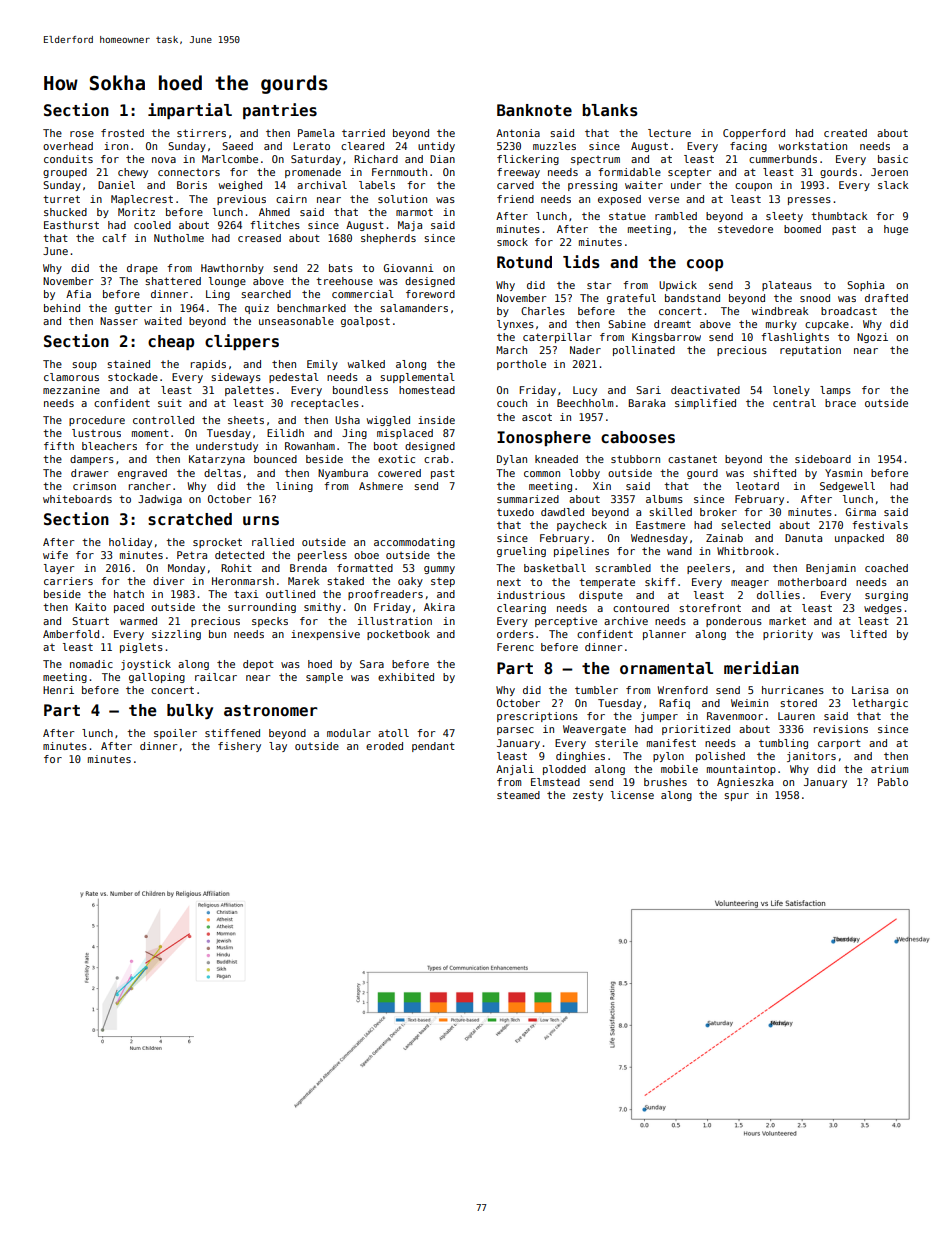 The height and width of the page is (1233, 952). I want to click on steamed, so click(518, 795).
